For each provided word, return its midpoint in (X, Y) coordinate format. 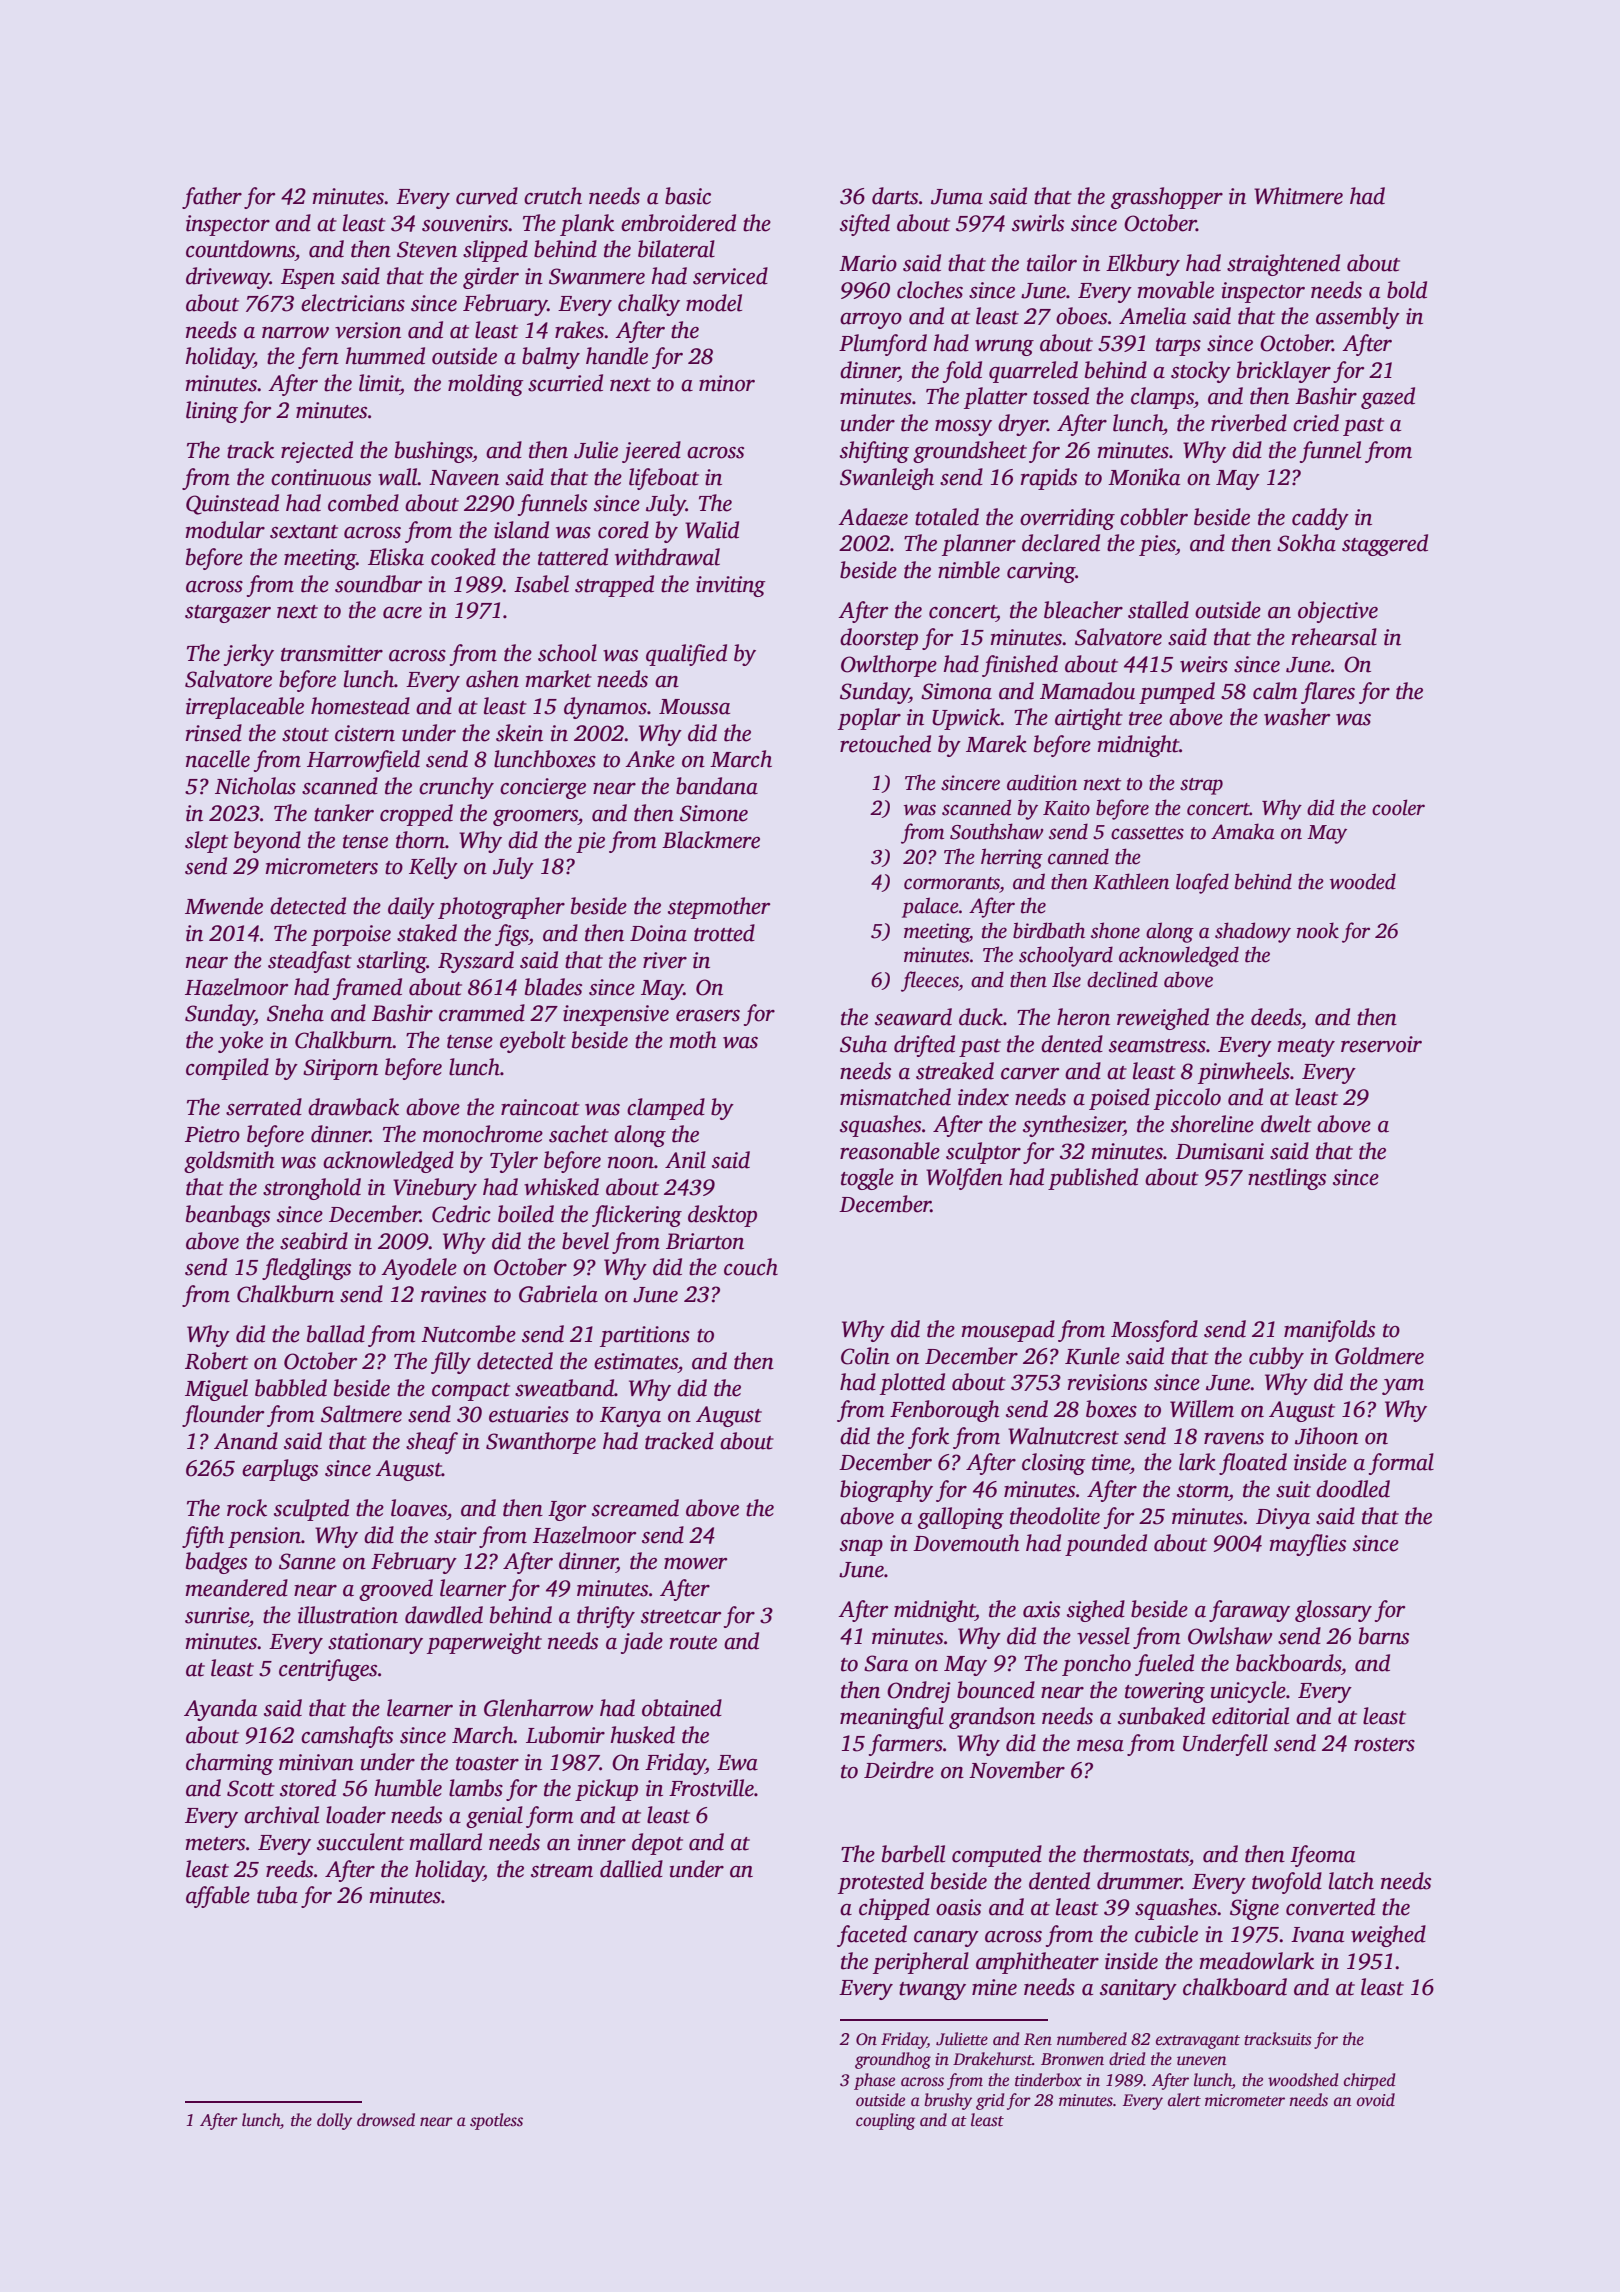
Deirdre (899, 1770)
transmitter (332, 653)
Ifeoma (1322, 1856)
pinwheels (1244, 1073)
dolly (334, 2121)
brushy (948, 2101)
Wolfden (964, 1179)
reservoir (1381, 1044)
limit (380, 384)
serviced (730, 276)
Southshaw (996, 831)
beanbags (228, 1216)
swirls (1038, 223)
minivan (316, 1762)
